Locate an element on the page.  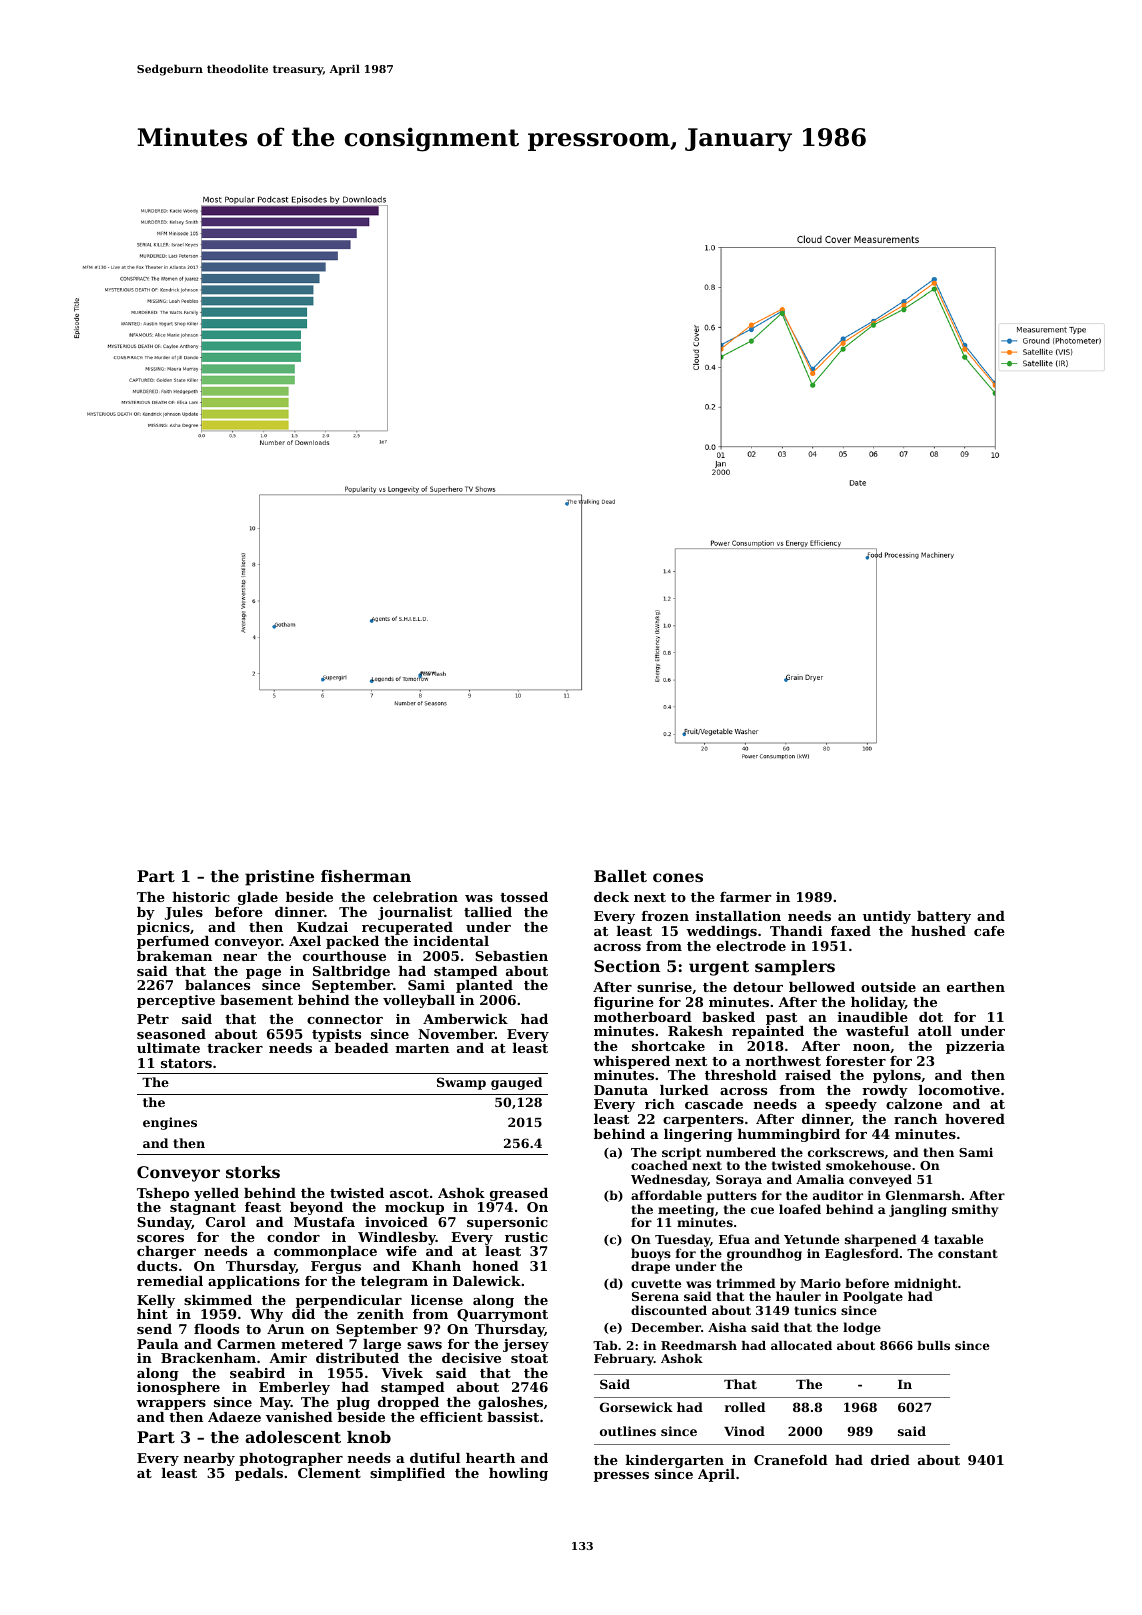
bulls is located at coordinates (933, 1345).
